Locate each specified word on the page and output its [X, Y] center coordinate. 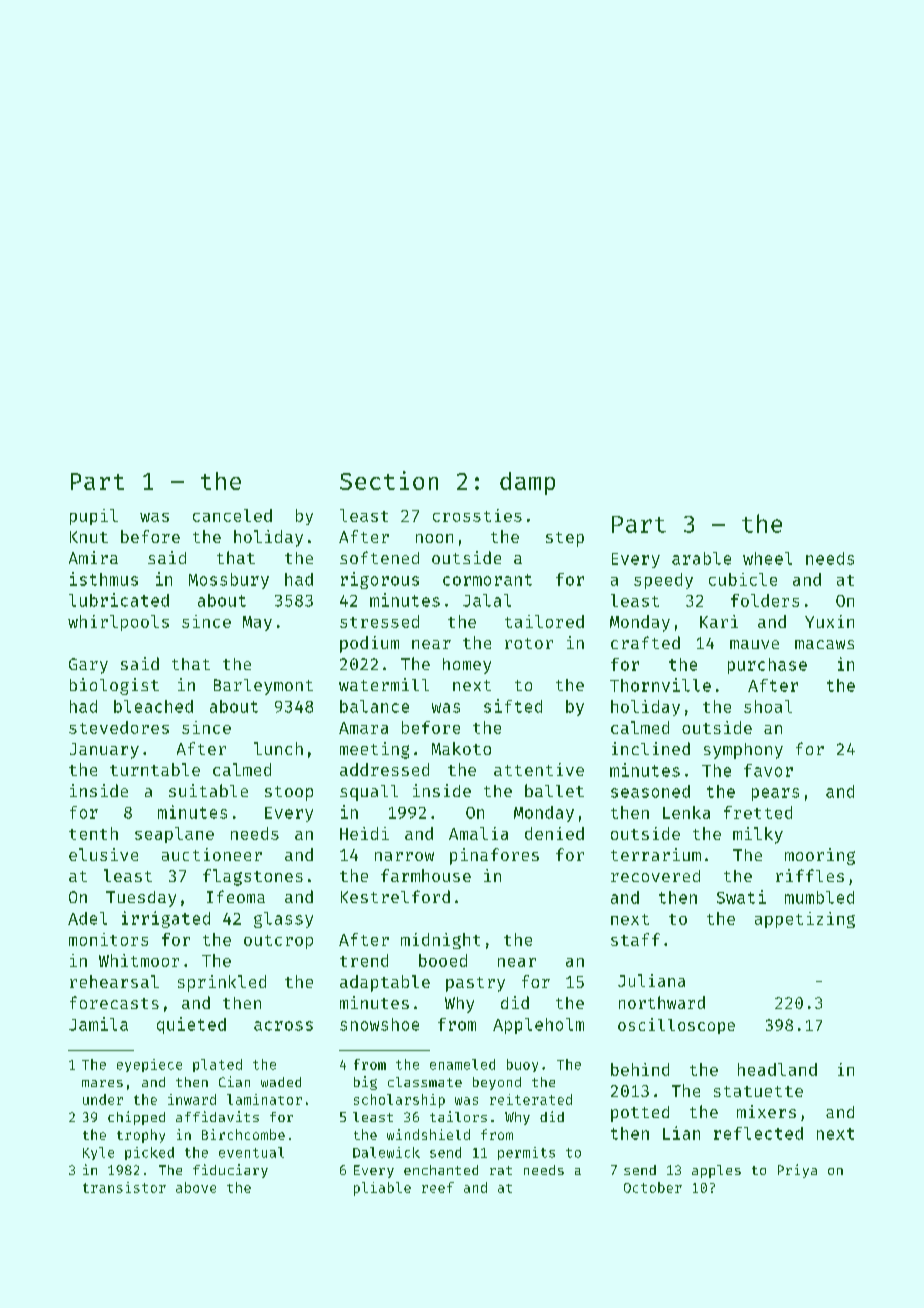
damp [527, 483]
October [653, 1187]
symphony [743, 751]
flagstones [253, 877]
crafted [645, 642]
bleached [153, 706]
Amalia [478, 833]
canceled [232, 515]
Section [389, 480]
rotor [529, 643]
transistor [124, 1187]
